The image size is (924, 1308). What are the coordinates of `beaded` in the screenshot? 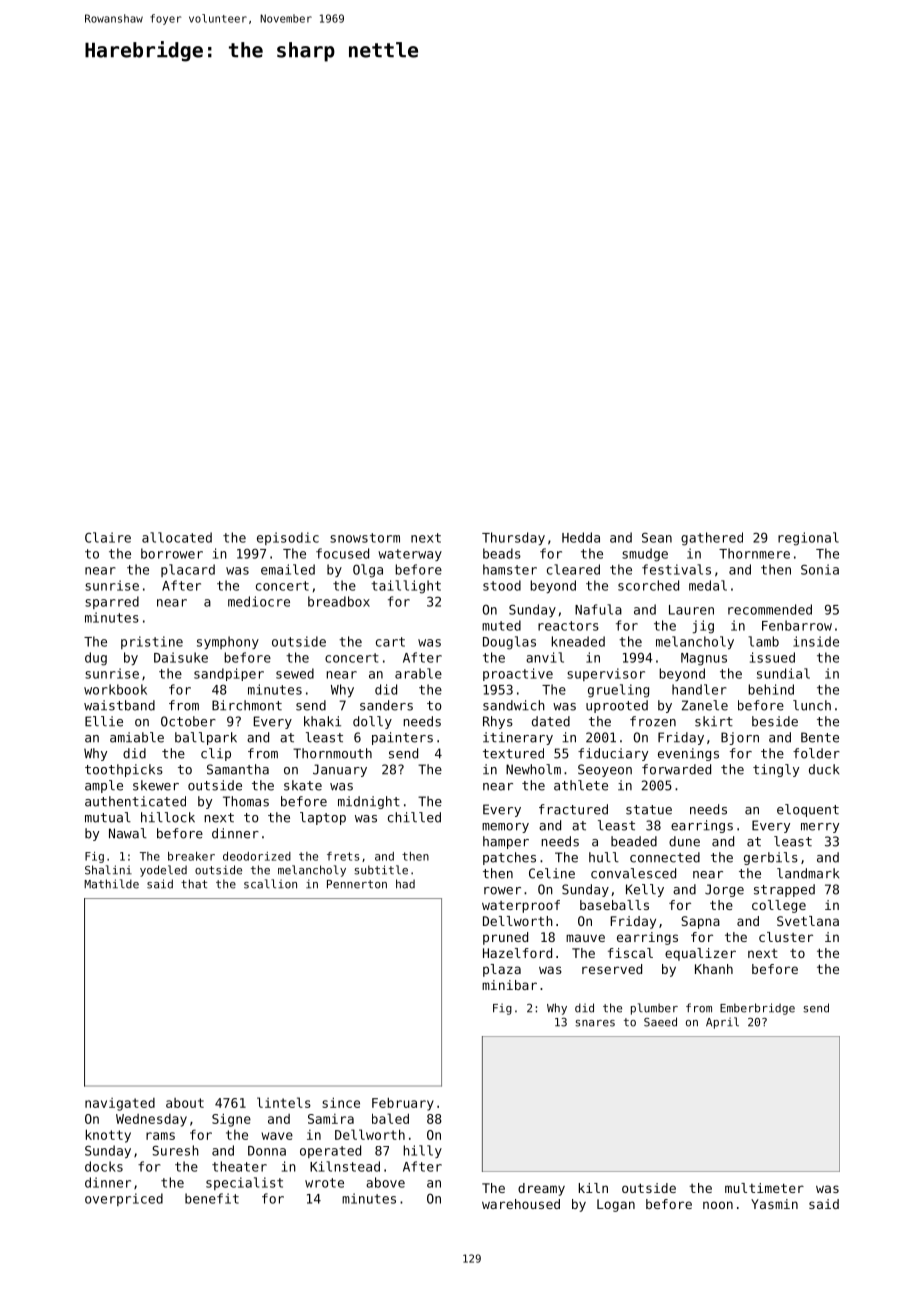 It's located at (634, 841).
